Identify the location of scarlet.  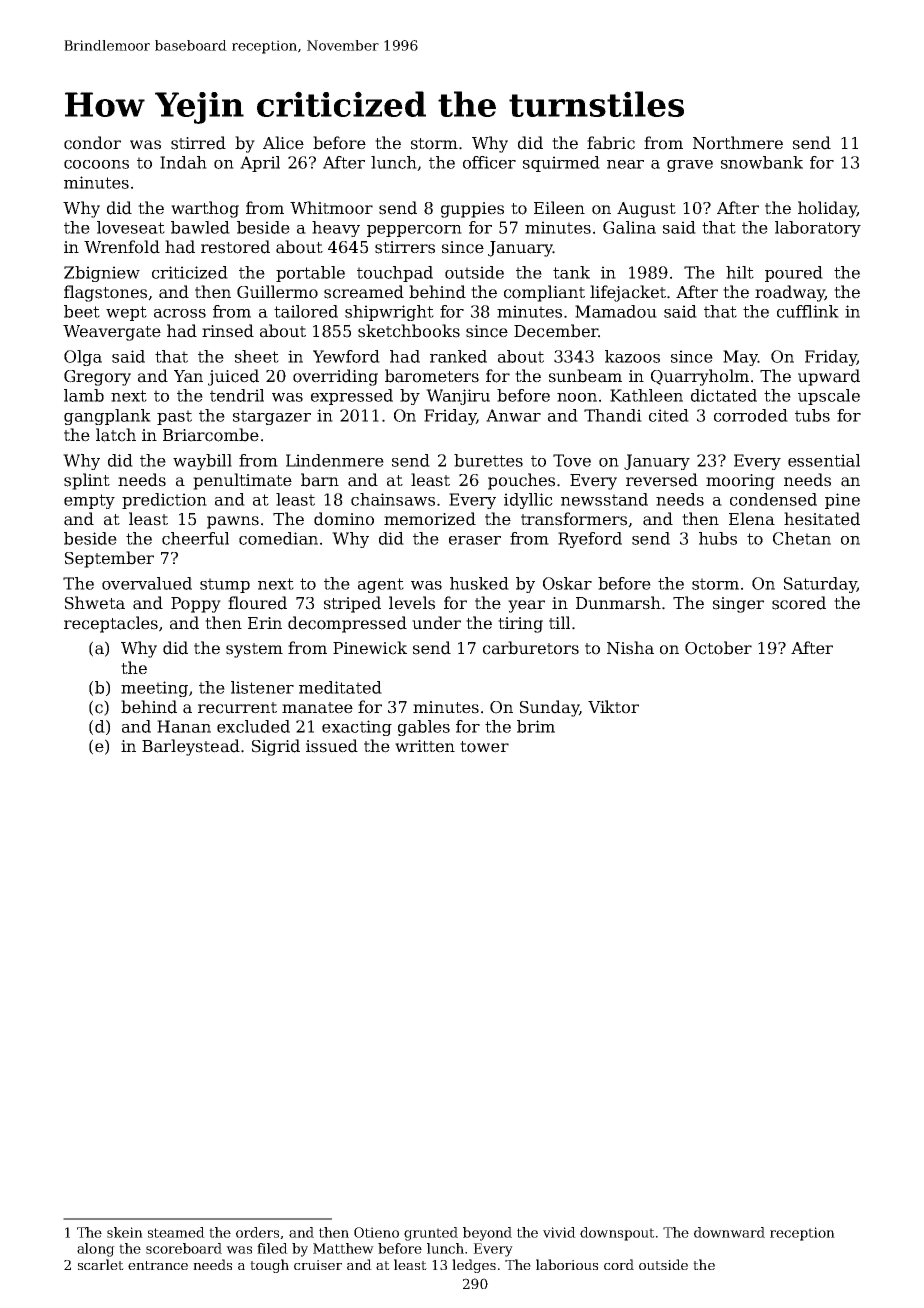
(101, 1264).
